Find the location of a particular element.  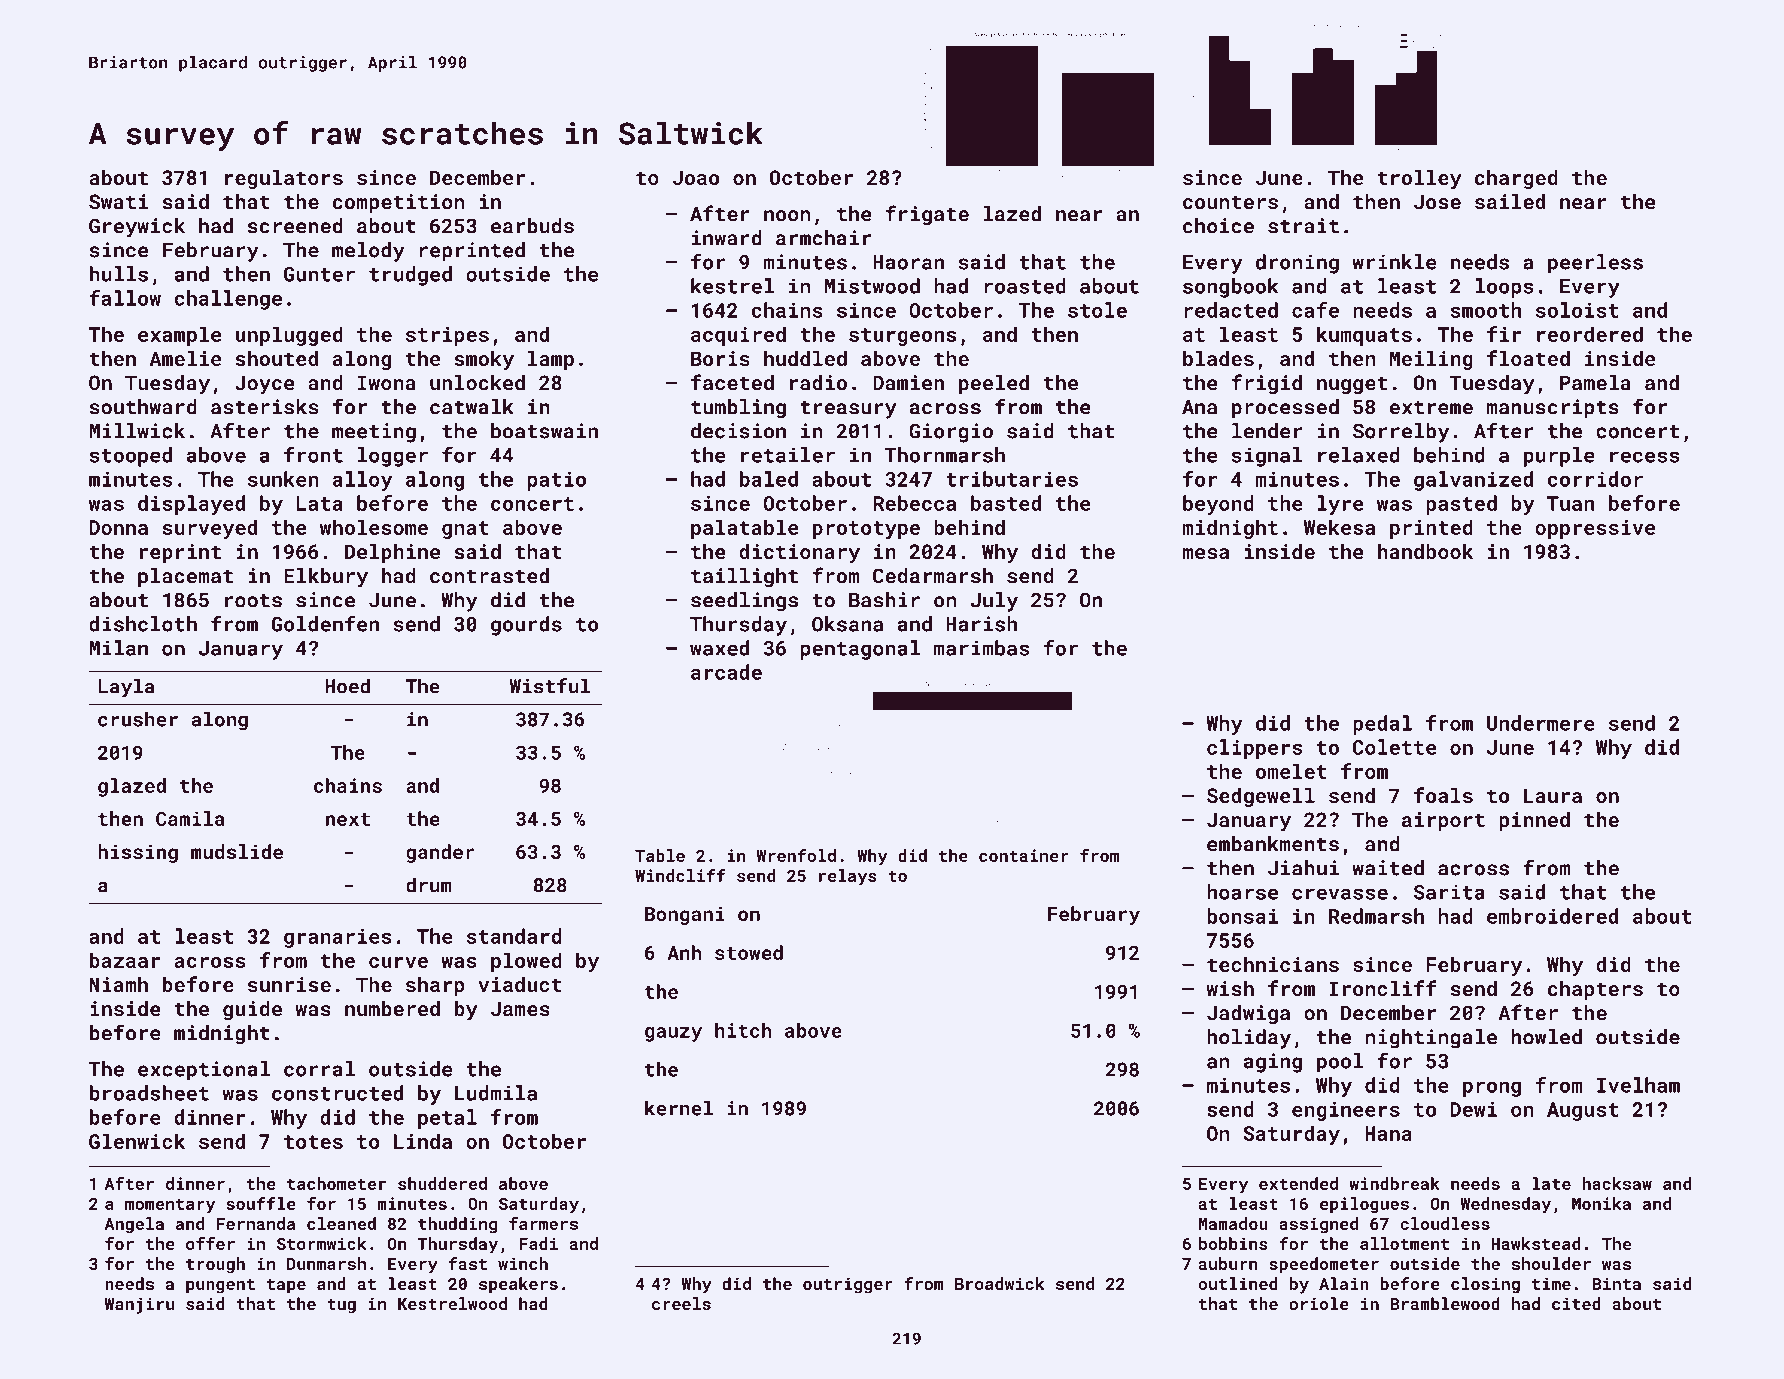

next is located at coordinates (348, 819).
